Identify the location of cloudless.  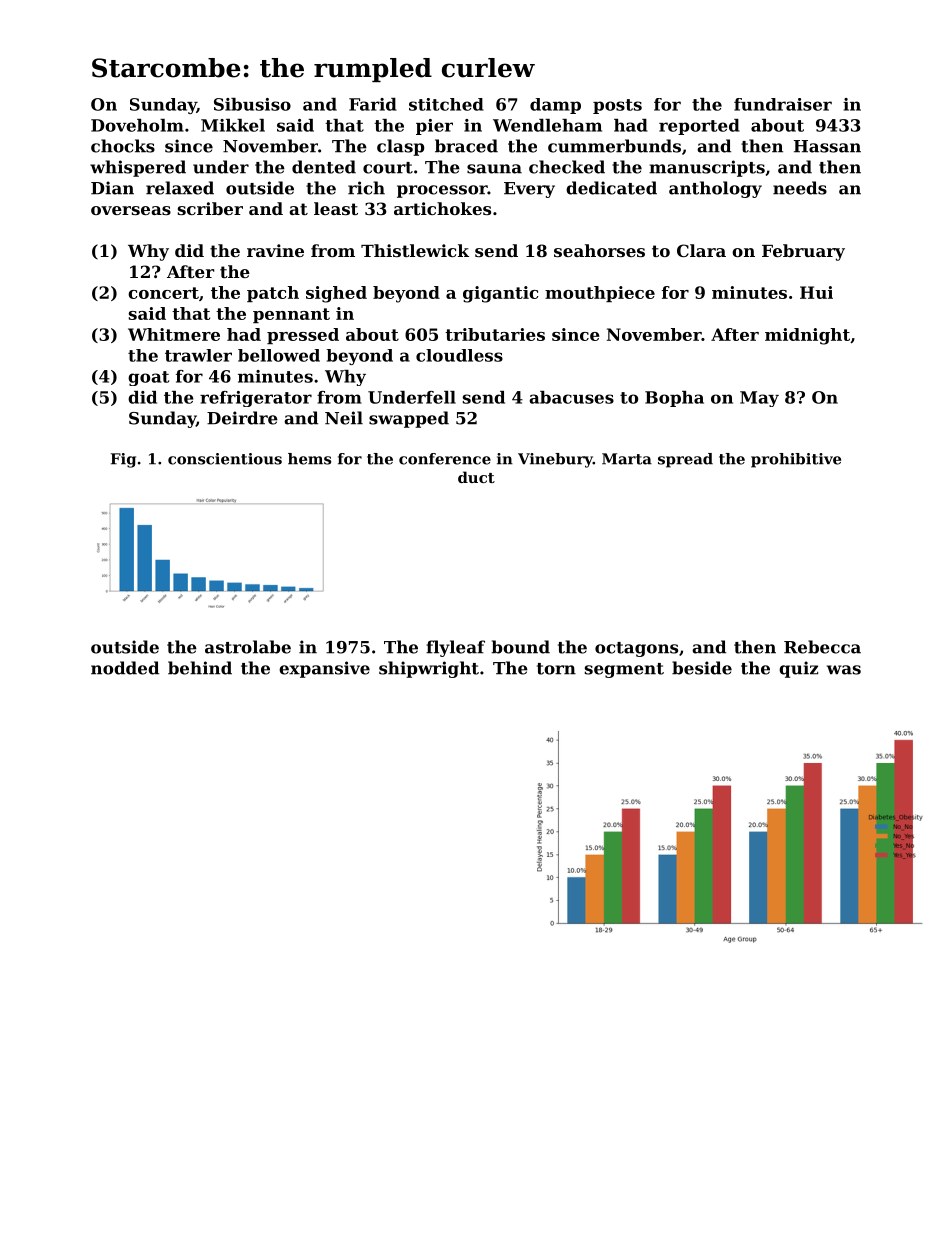
(459, 355).
